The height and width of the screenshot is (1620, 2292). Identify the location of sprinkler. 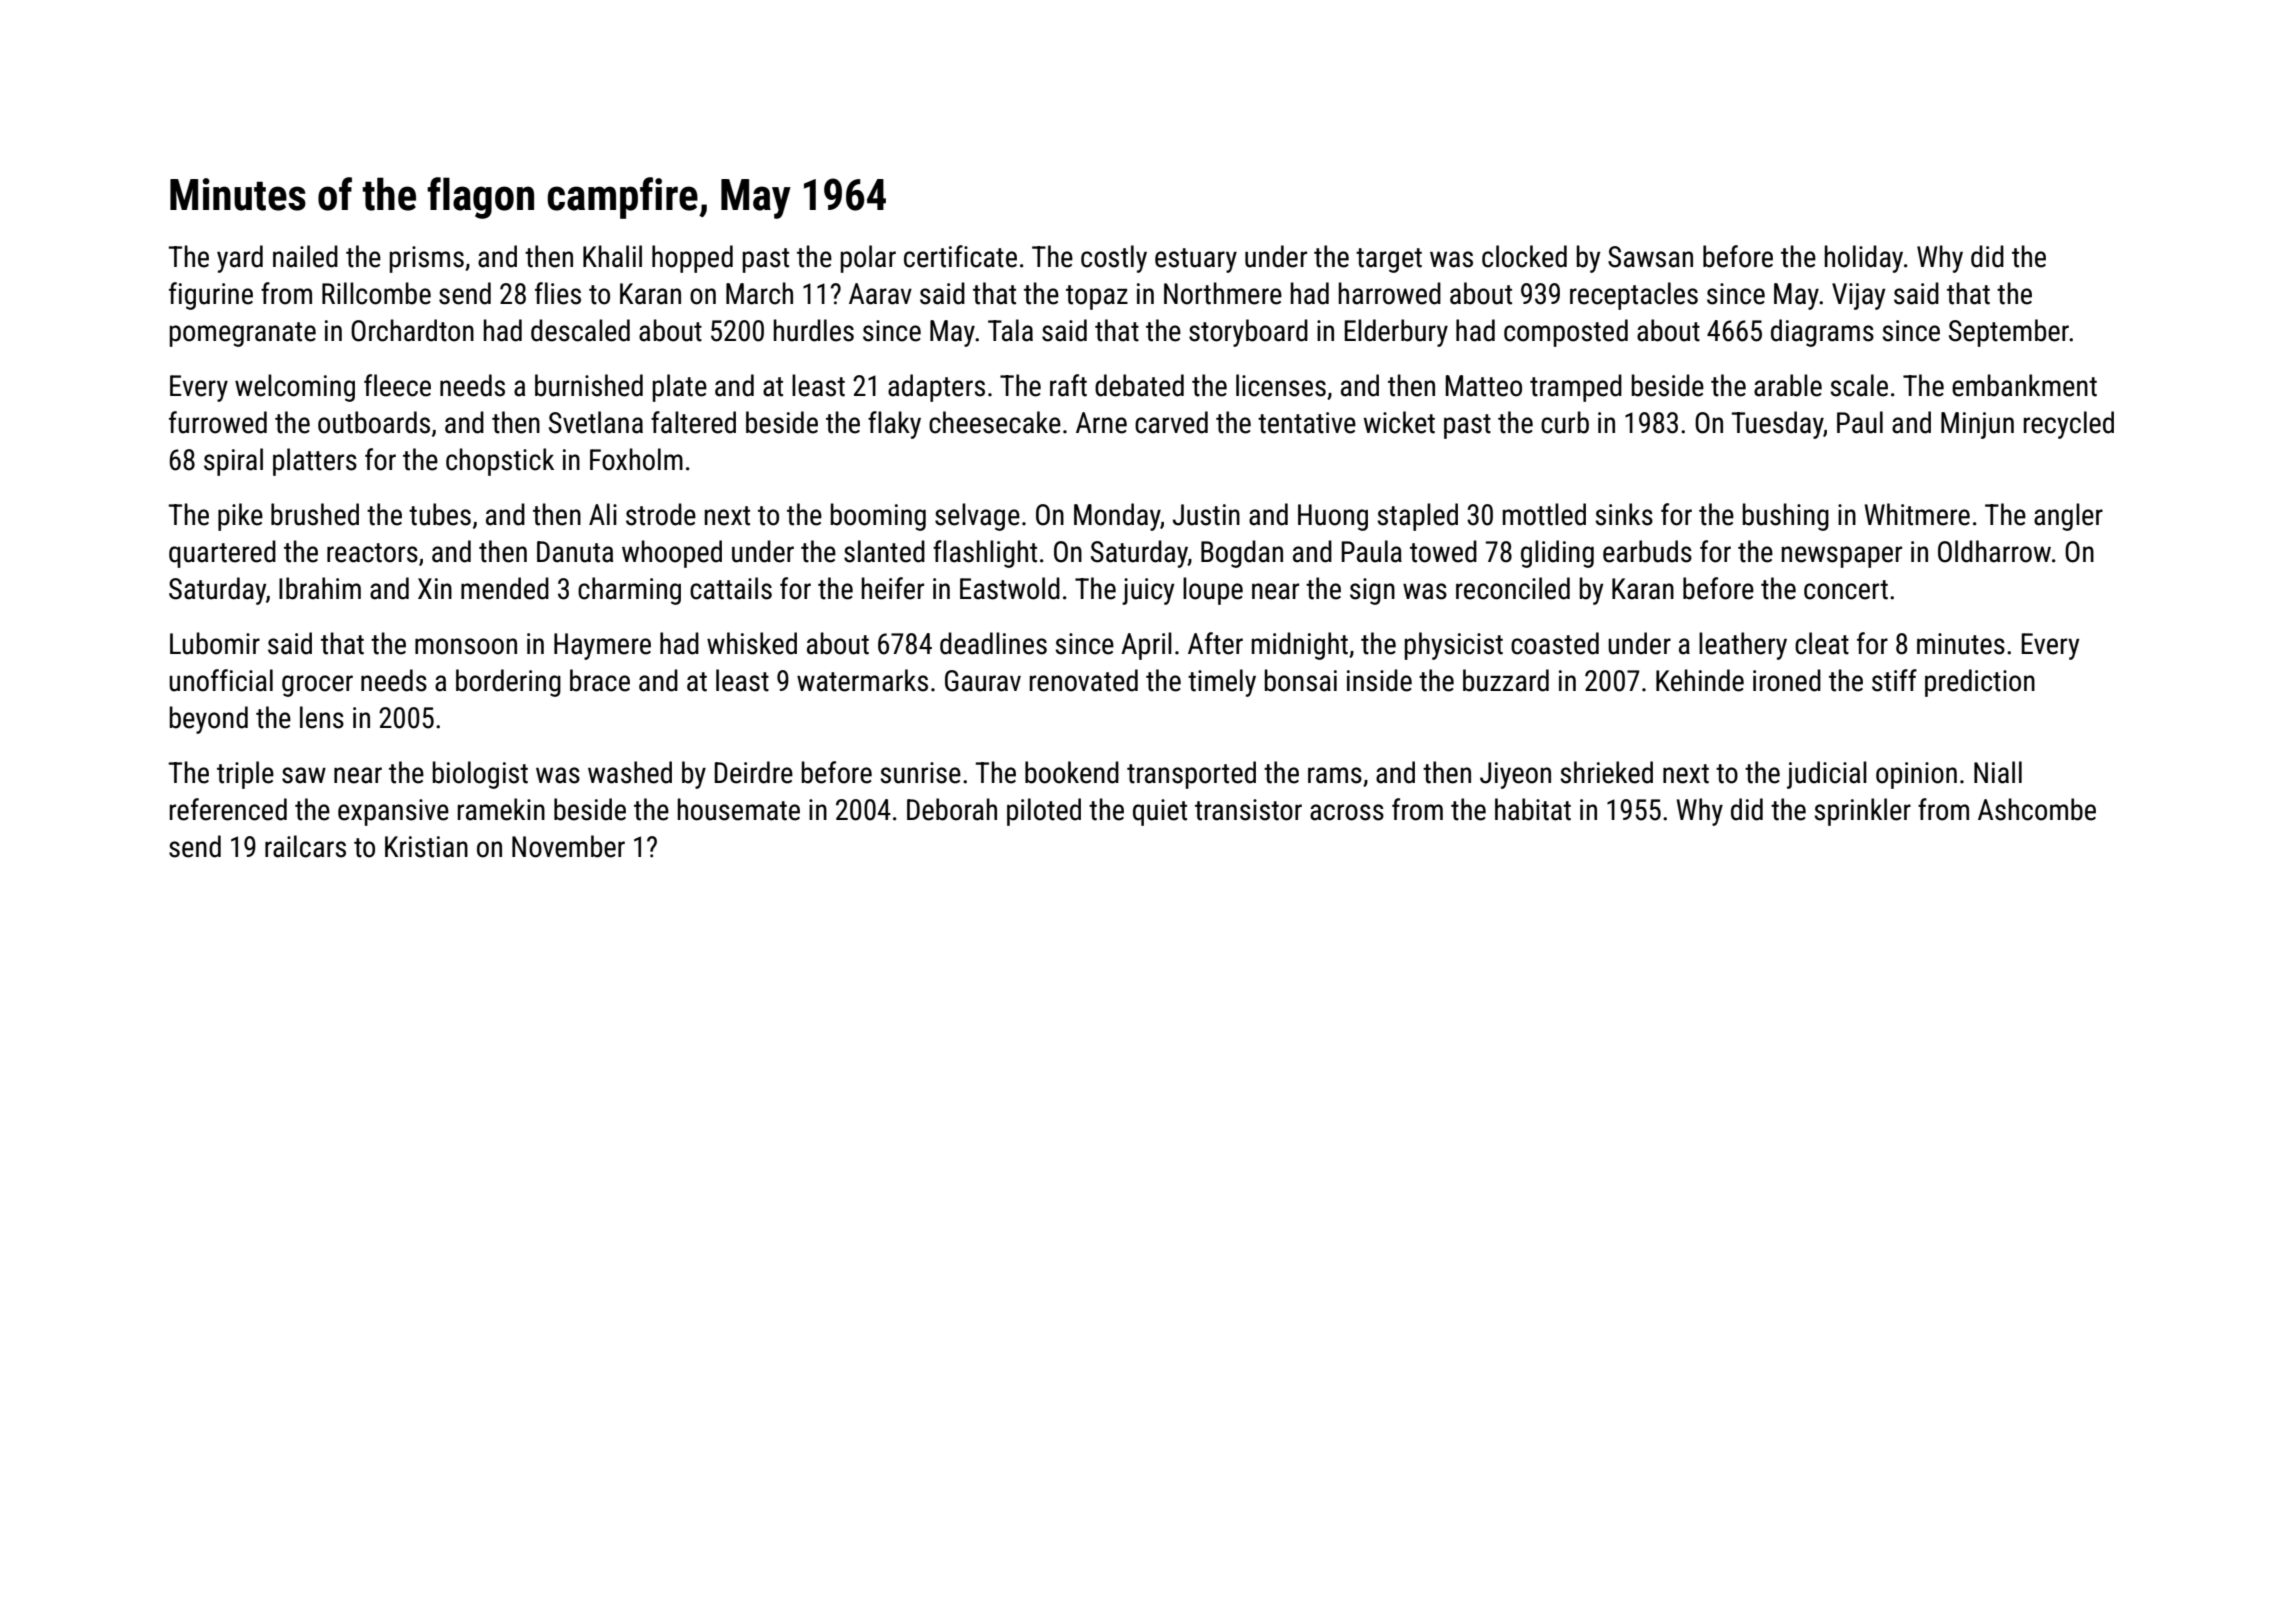
(1862, 812).
